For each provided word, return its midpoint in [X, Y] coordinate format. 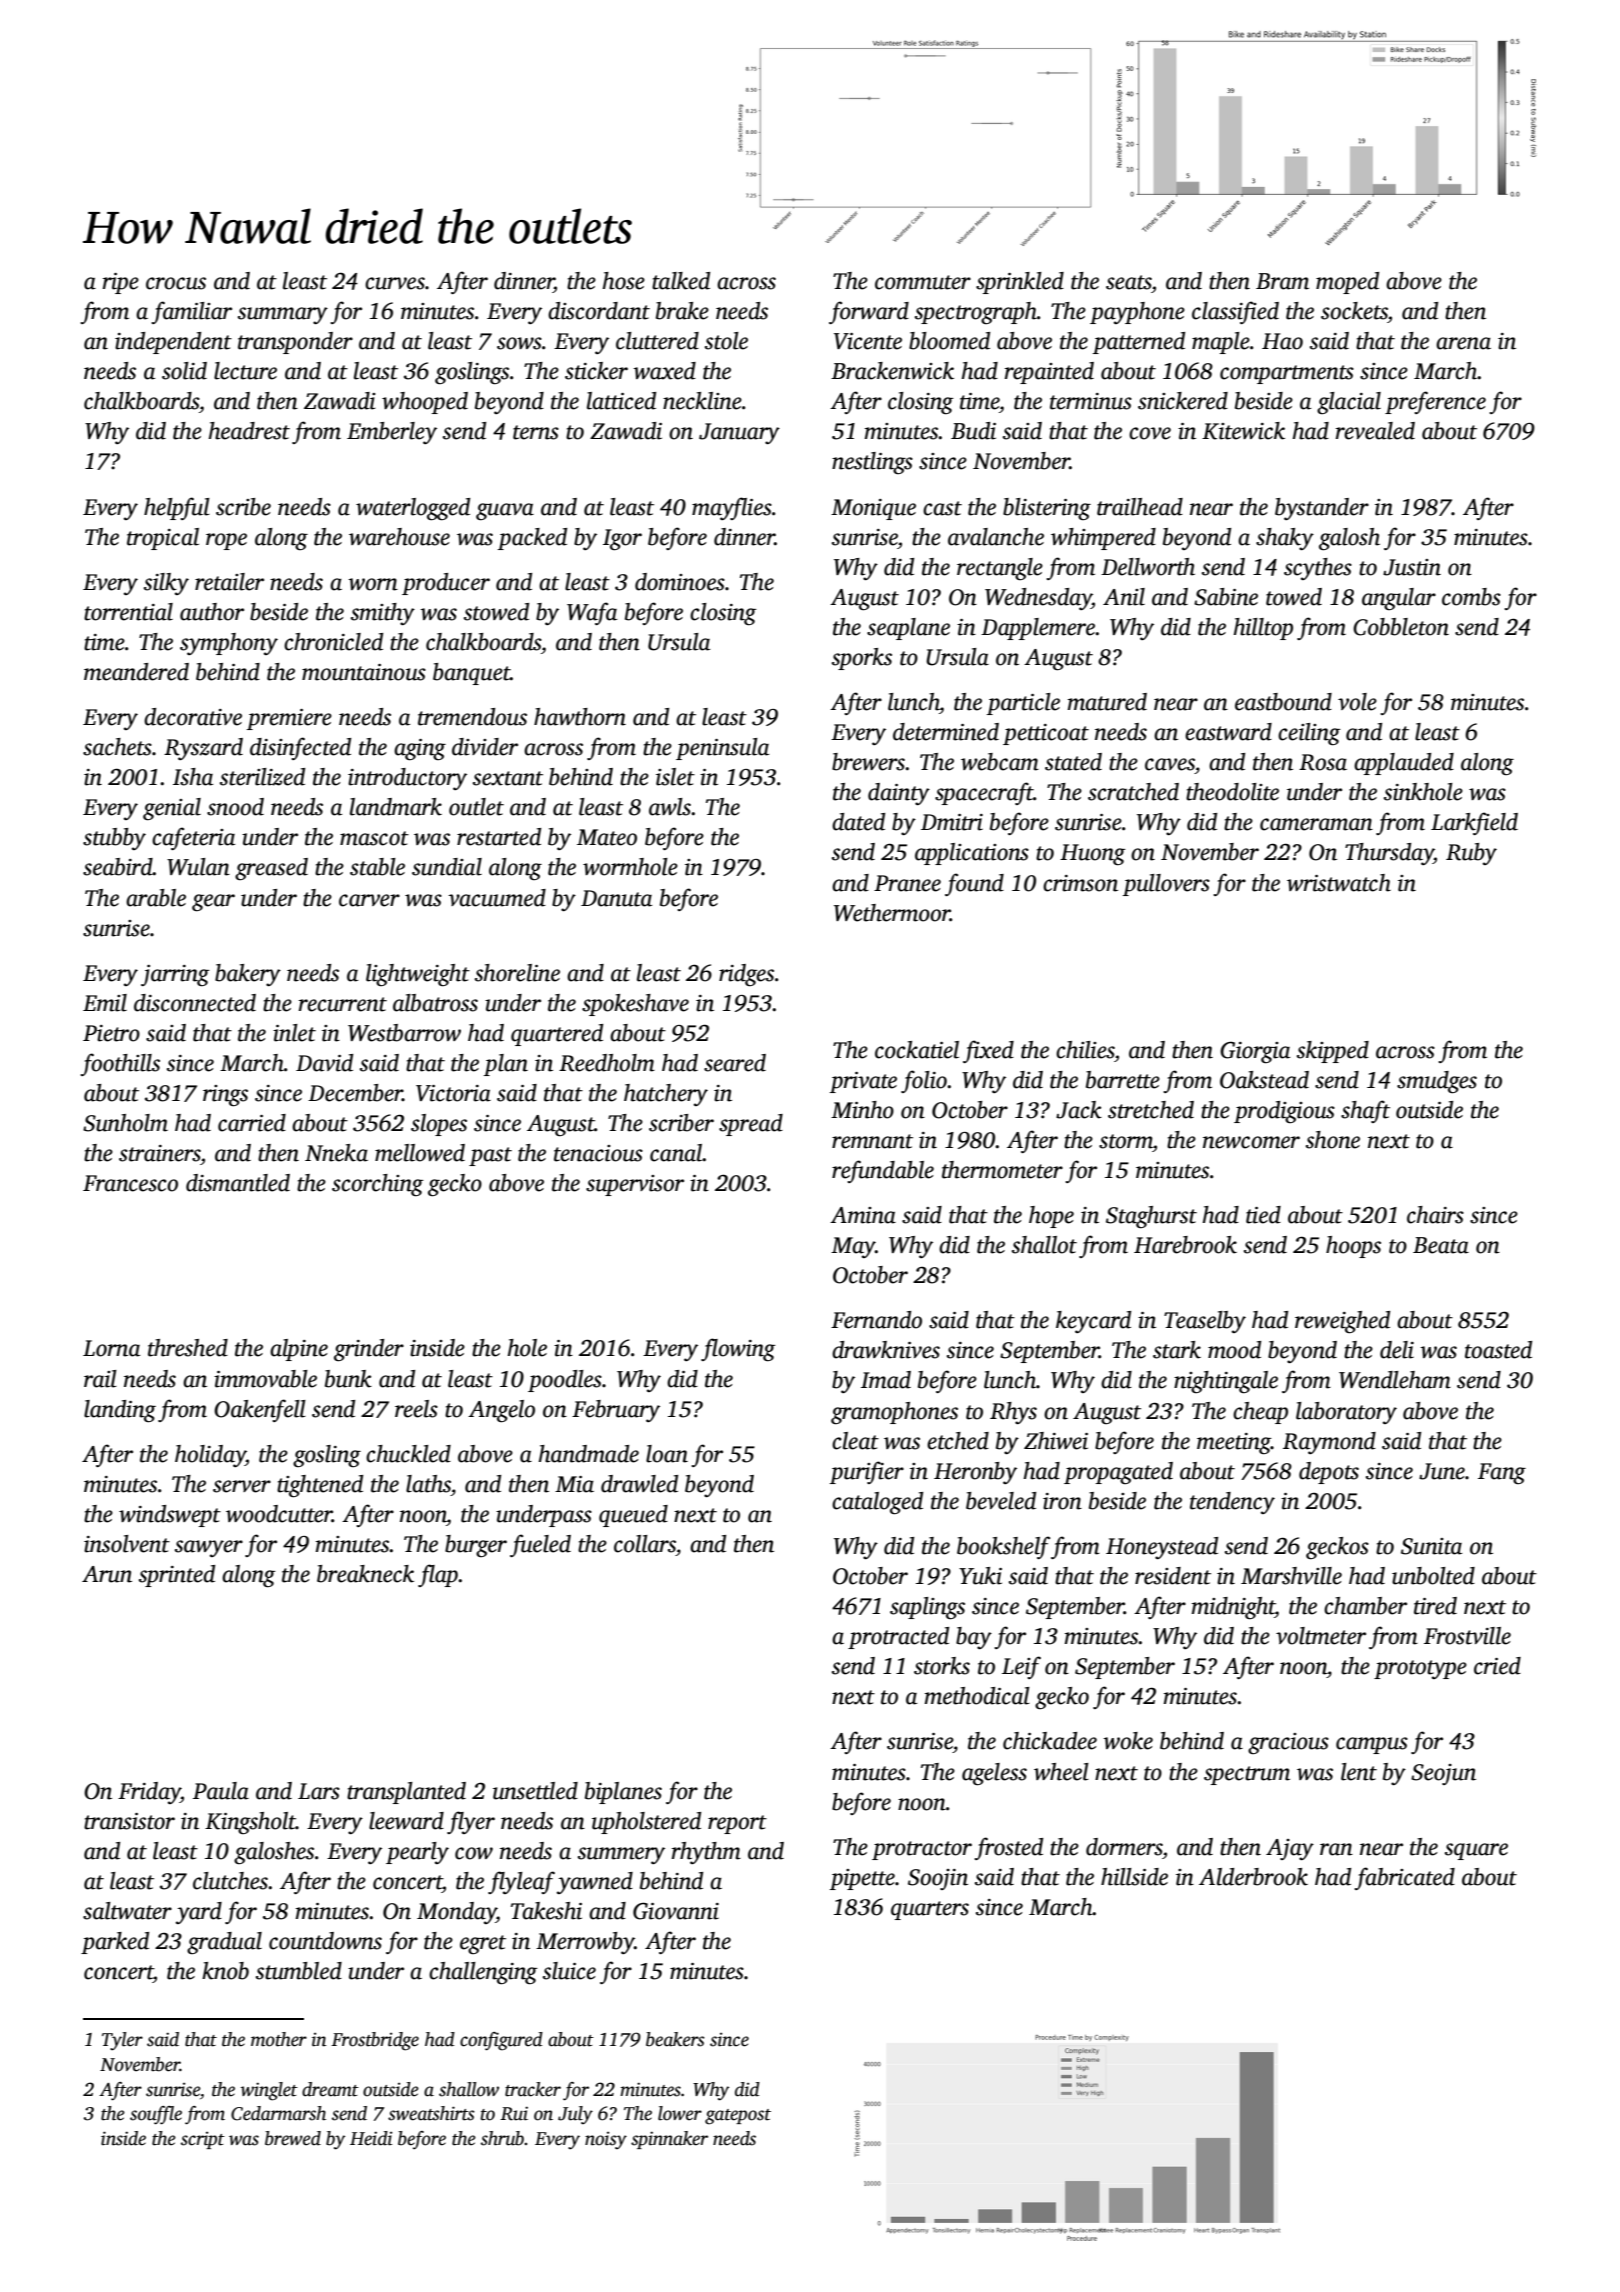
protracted [898, 1638]
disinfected [300, 748]
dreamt [330, 2089]
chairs [1435, 1215]
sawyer [209, 1548]
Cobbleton [1401, 627]
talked [681, 281]
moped [1347, 283]
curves [395, 283]
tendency [1232, 1503]
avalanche [996, 537]
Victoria [453, 1093]
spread [751, 1125]
